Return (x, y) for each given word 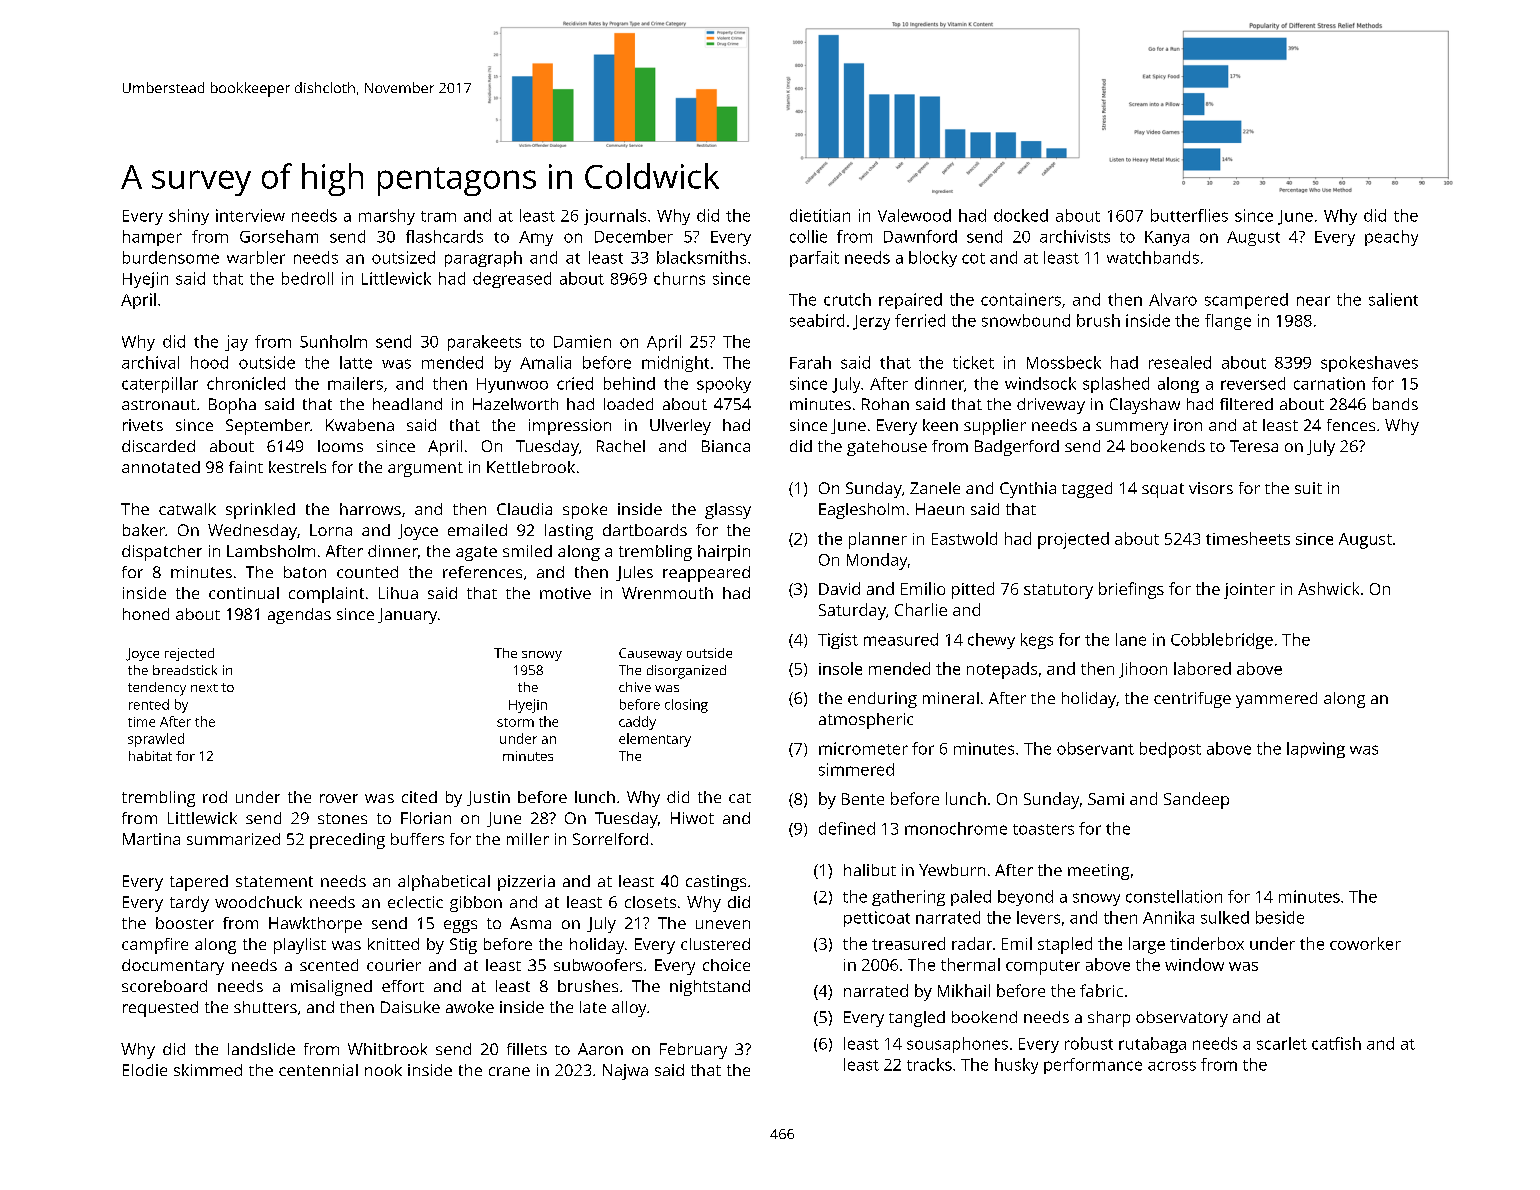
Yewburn (952, 870)
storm (515, 722)
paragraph (483, 259)
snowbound (1026, 320)
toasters (1043, 829)
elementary (655, 740)
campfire (155, 946)
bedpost (1170, 750)
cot (973, 258)
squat (1163, 490)
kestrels (297, 467)
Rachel (621, 446)
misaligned (331, 988)
